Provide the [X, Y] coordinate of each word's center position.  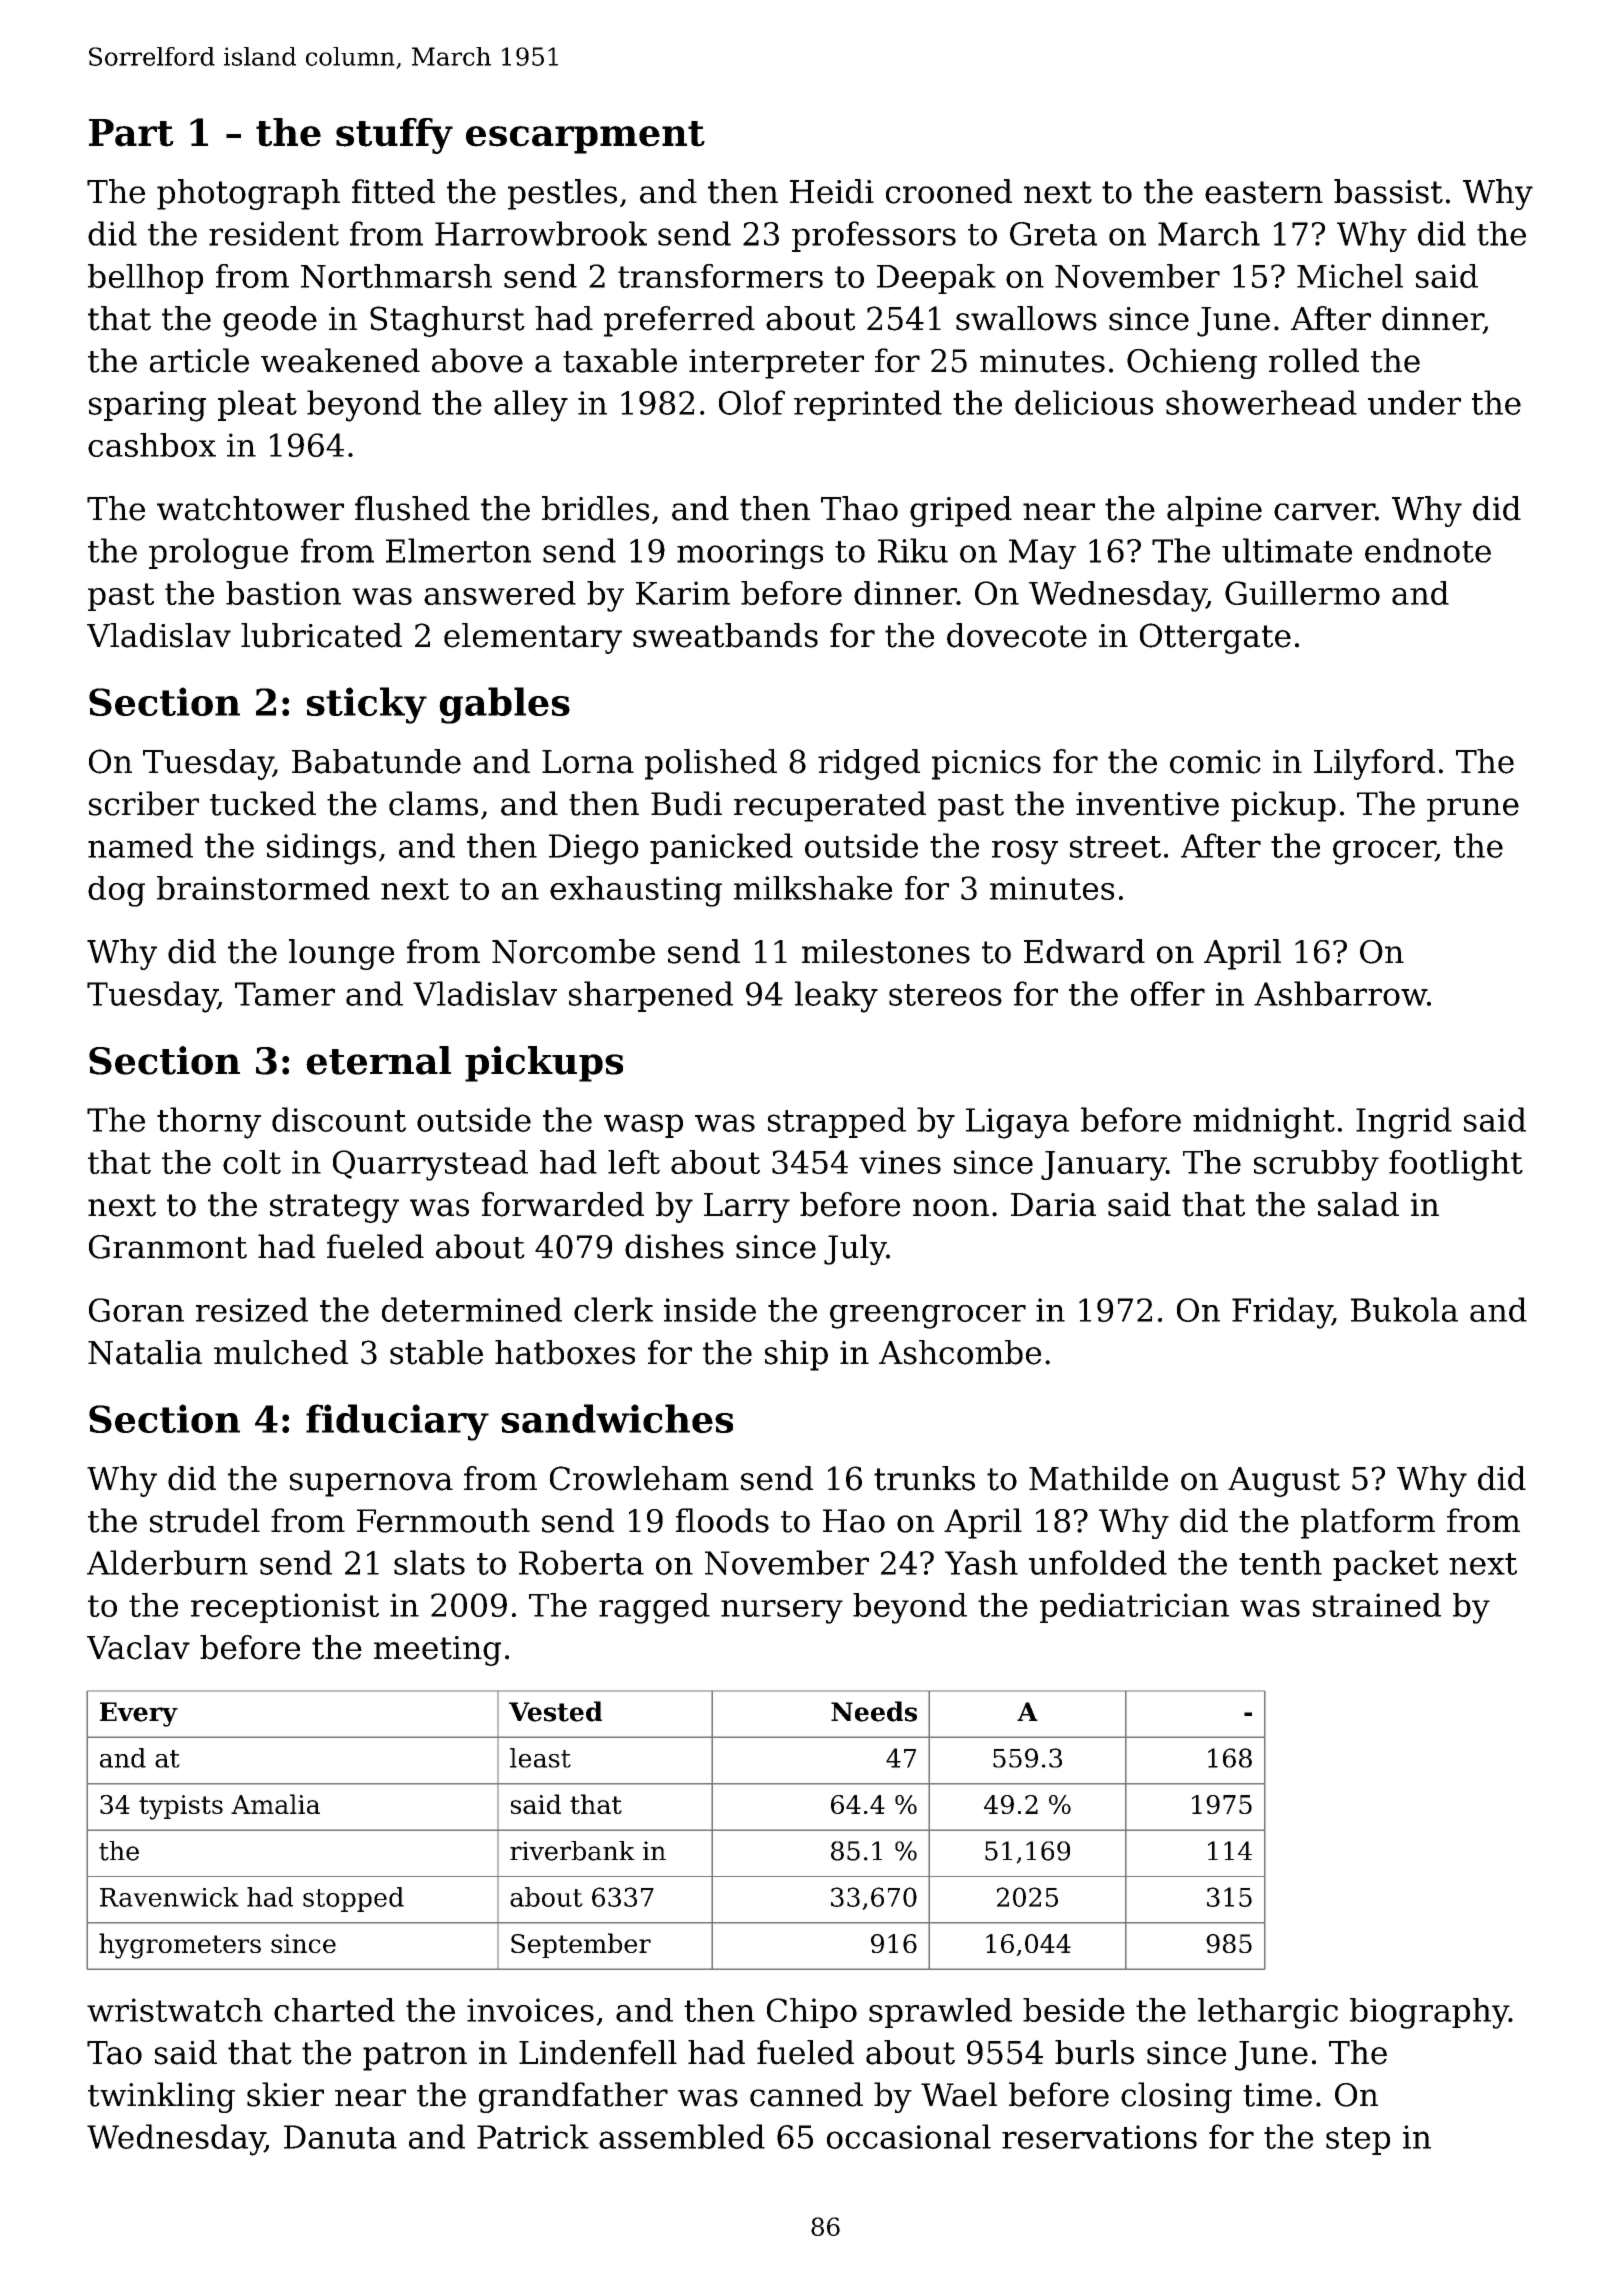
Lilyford [1374, 764]
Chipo [812, 2013]
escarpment [585, 137]
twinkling [161, 2097]
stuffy [394, 136]
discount [339, 1119]
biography [1429, 2013]
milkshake [813, 888]
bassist [1388, 191]
